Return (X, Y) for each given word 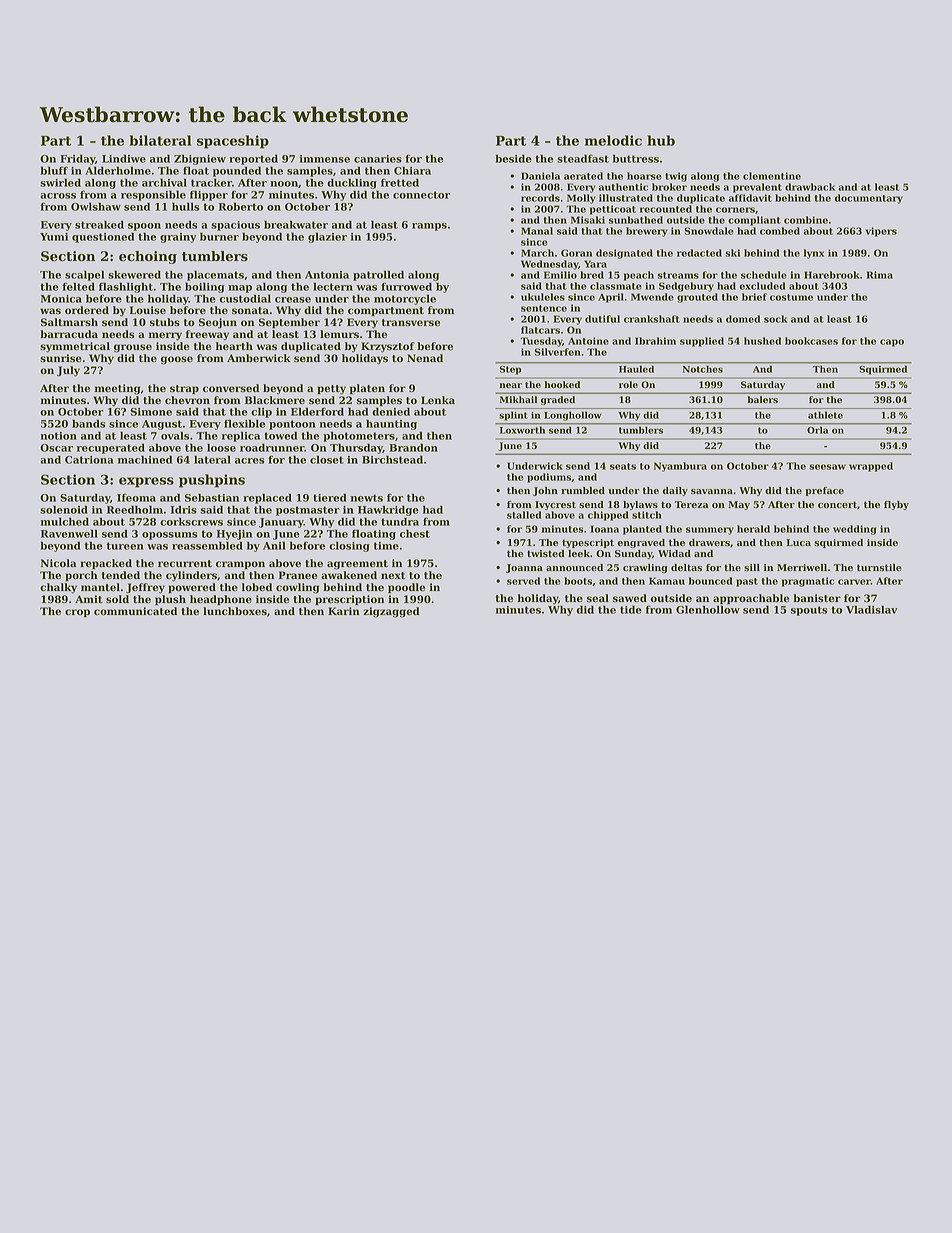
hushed (762, 341)
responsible (153, 195)
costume (791, 297)
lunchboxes (235, 611)
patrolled (378, 275)
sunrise (61, 358)
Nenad (425, 358)
